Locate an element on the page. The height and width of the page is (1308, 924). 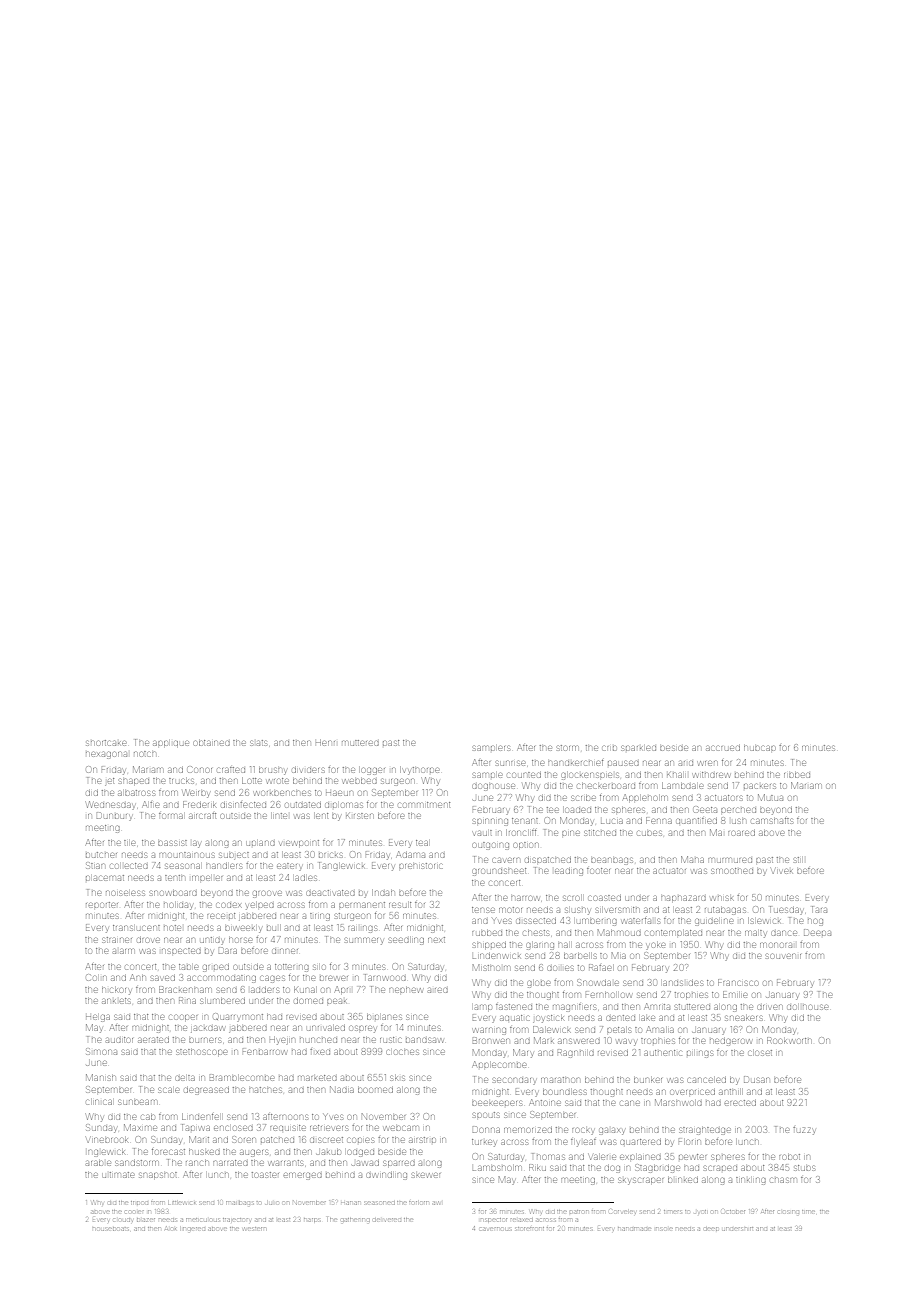
sneakers is located at coordinates (743, 1018).
